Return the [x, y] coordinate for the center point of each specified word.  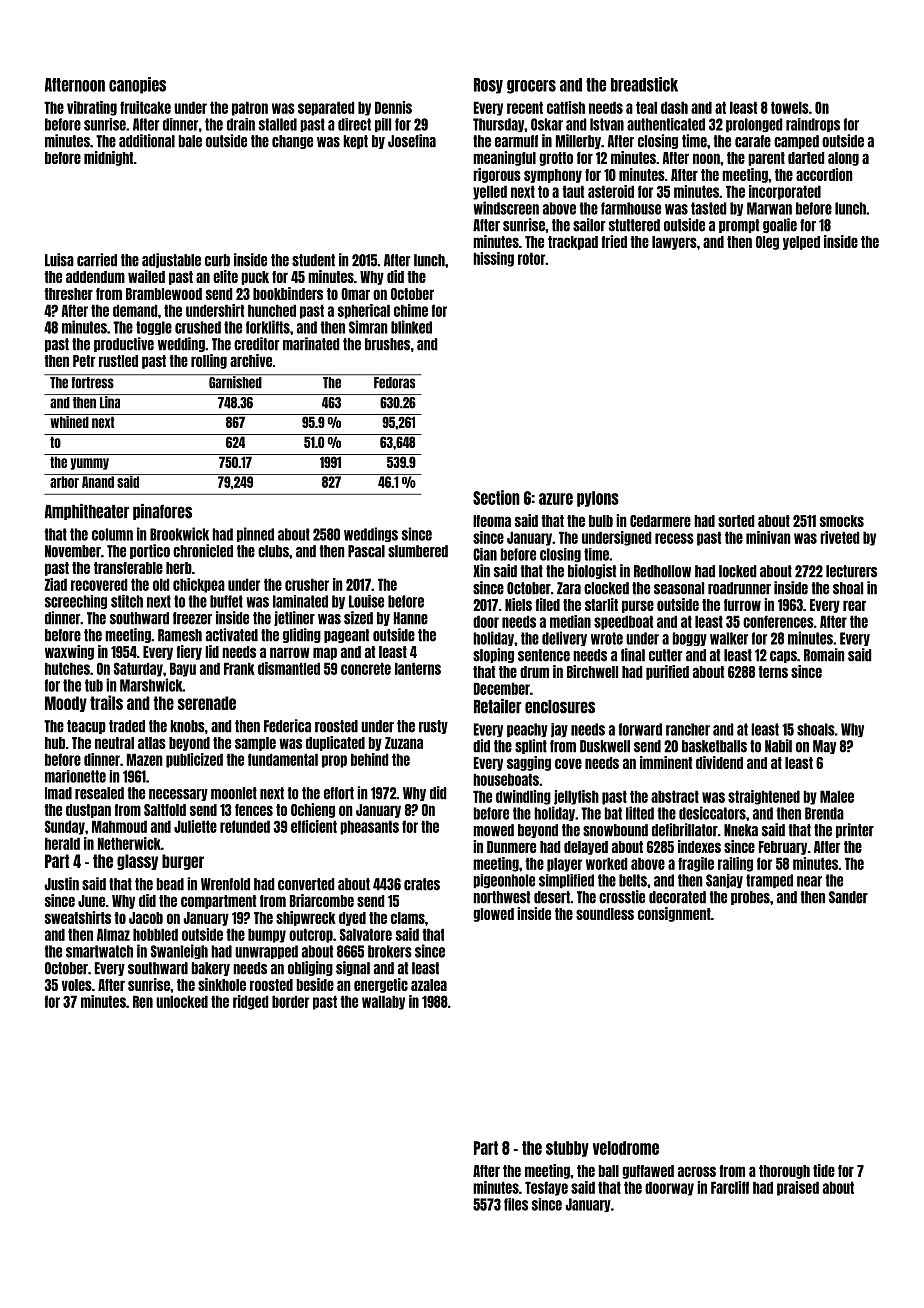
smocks [842, 521]
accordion [824, 174]
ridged [251, 1002]
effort [339, 793]
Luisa [59, 260]
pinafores [162, 512]
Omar [355, 294]
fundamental [283, 759]
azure [556, 499]
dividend [719, 762]
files [516, 1204]
